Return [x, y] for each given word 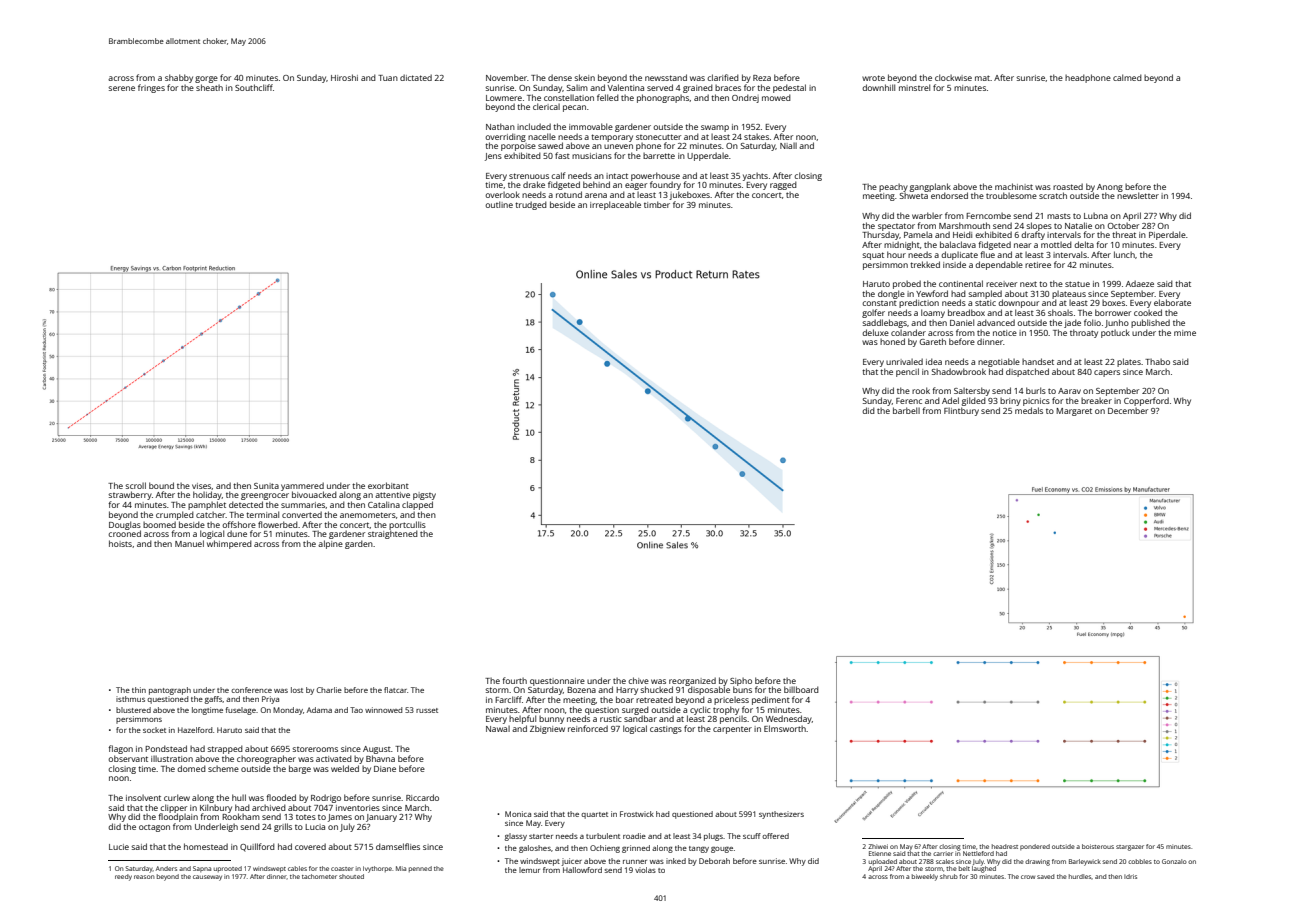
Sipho [741, 682]
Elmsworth [785, 728]
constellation [569, 98]
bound [161, 485]
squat [873, 256]
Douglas [125, 525]
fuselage [240, 711]
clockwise [953, 77]
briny [1010, 402]
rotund [569, 194]
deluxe [875, 332]
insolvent [143, 798]
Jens [493, 157]
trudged [531, 205]
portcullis [407, 525]
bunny [551, 720]
